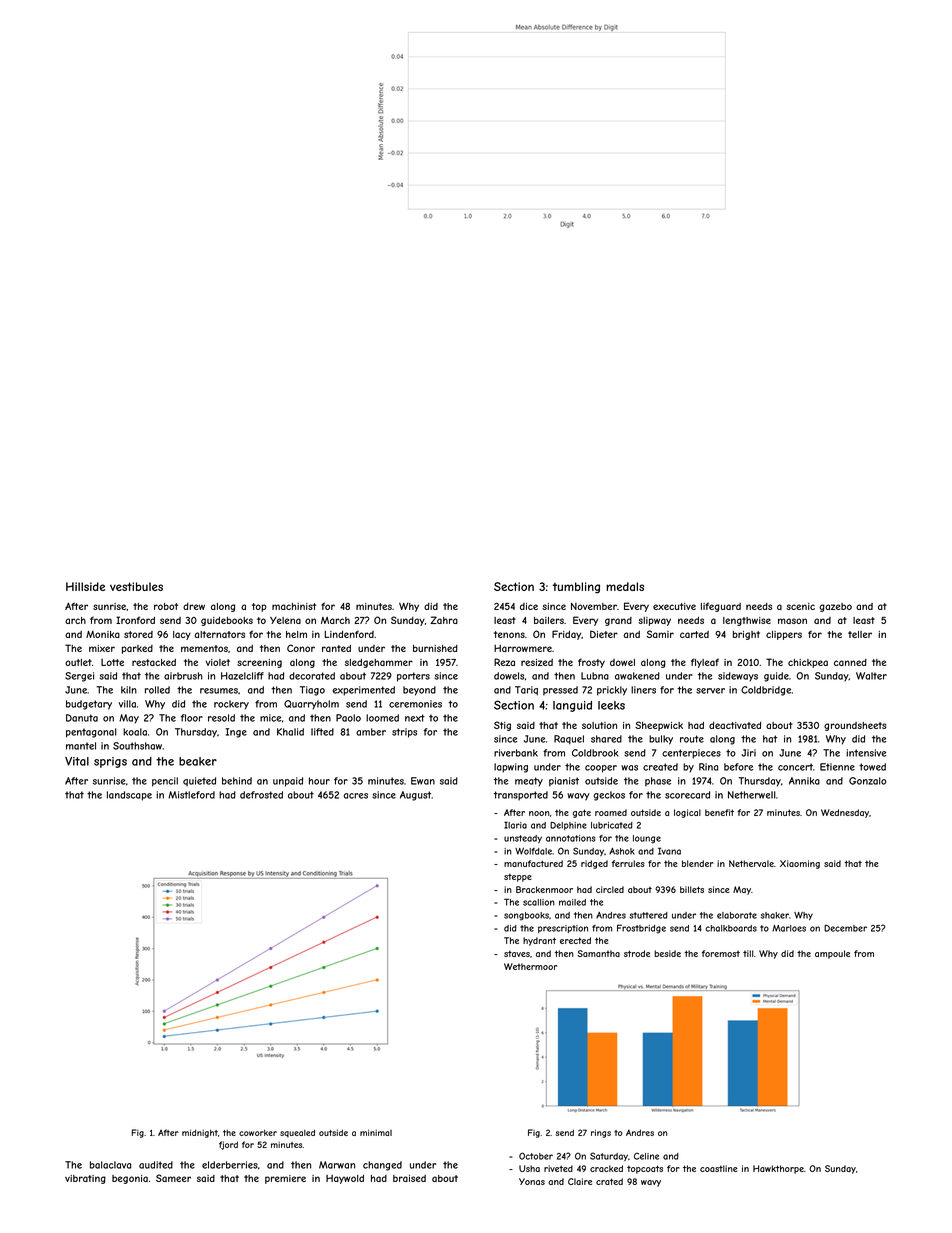 This document has width=952, height=1233. I want to click on braised, so click(409, 1178).
